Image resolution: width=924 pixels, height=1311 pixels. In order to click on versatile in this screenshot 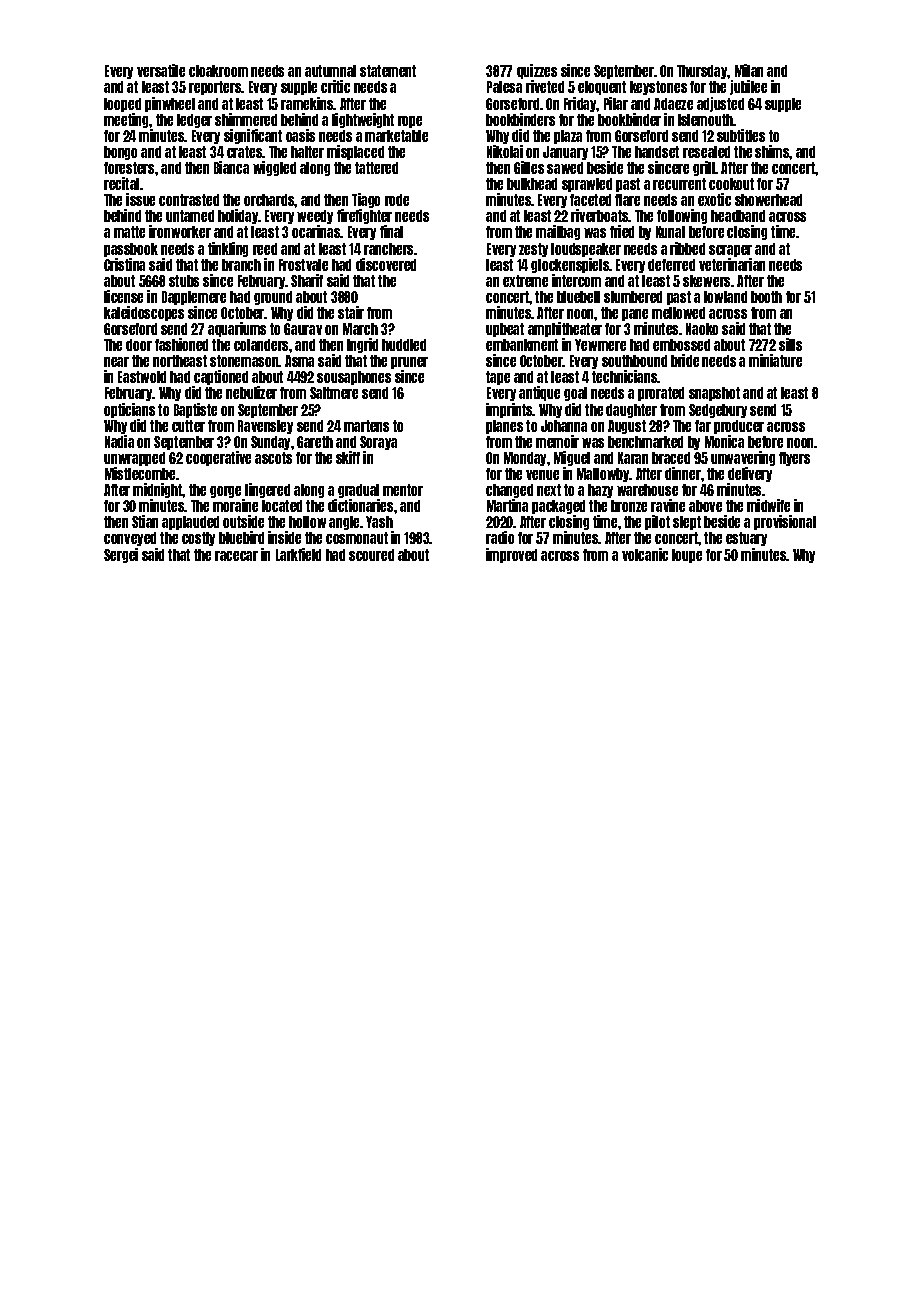, I will do `click(161, 70)`.
